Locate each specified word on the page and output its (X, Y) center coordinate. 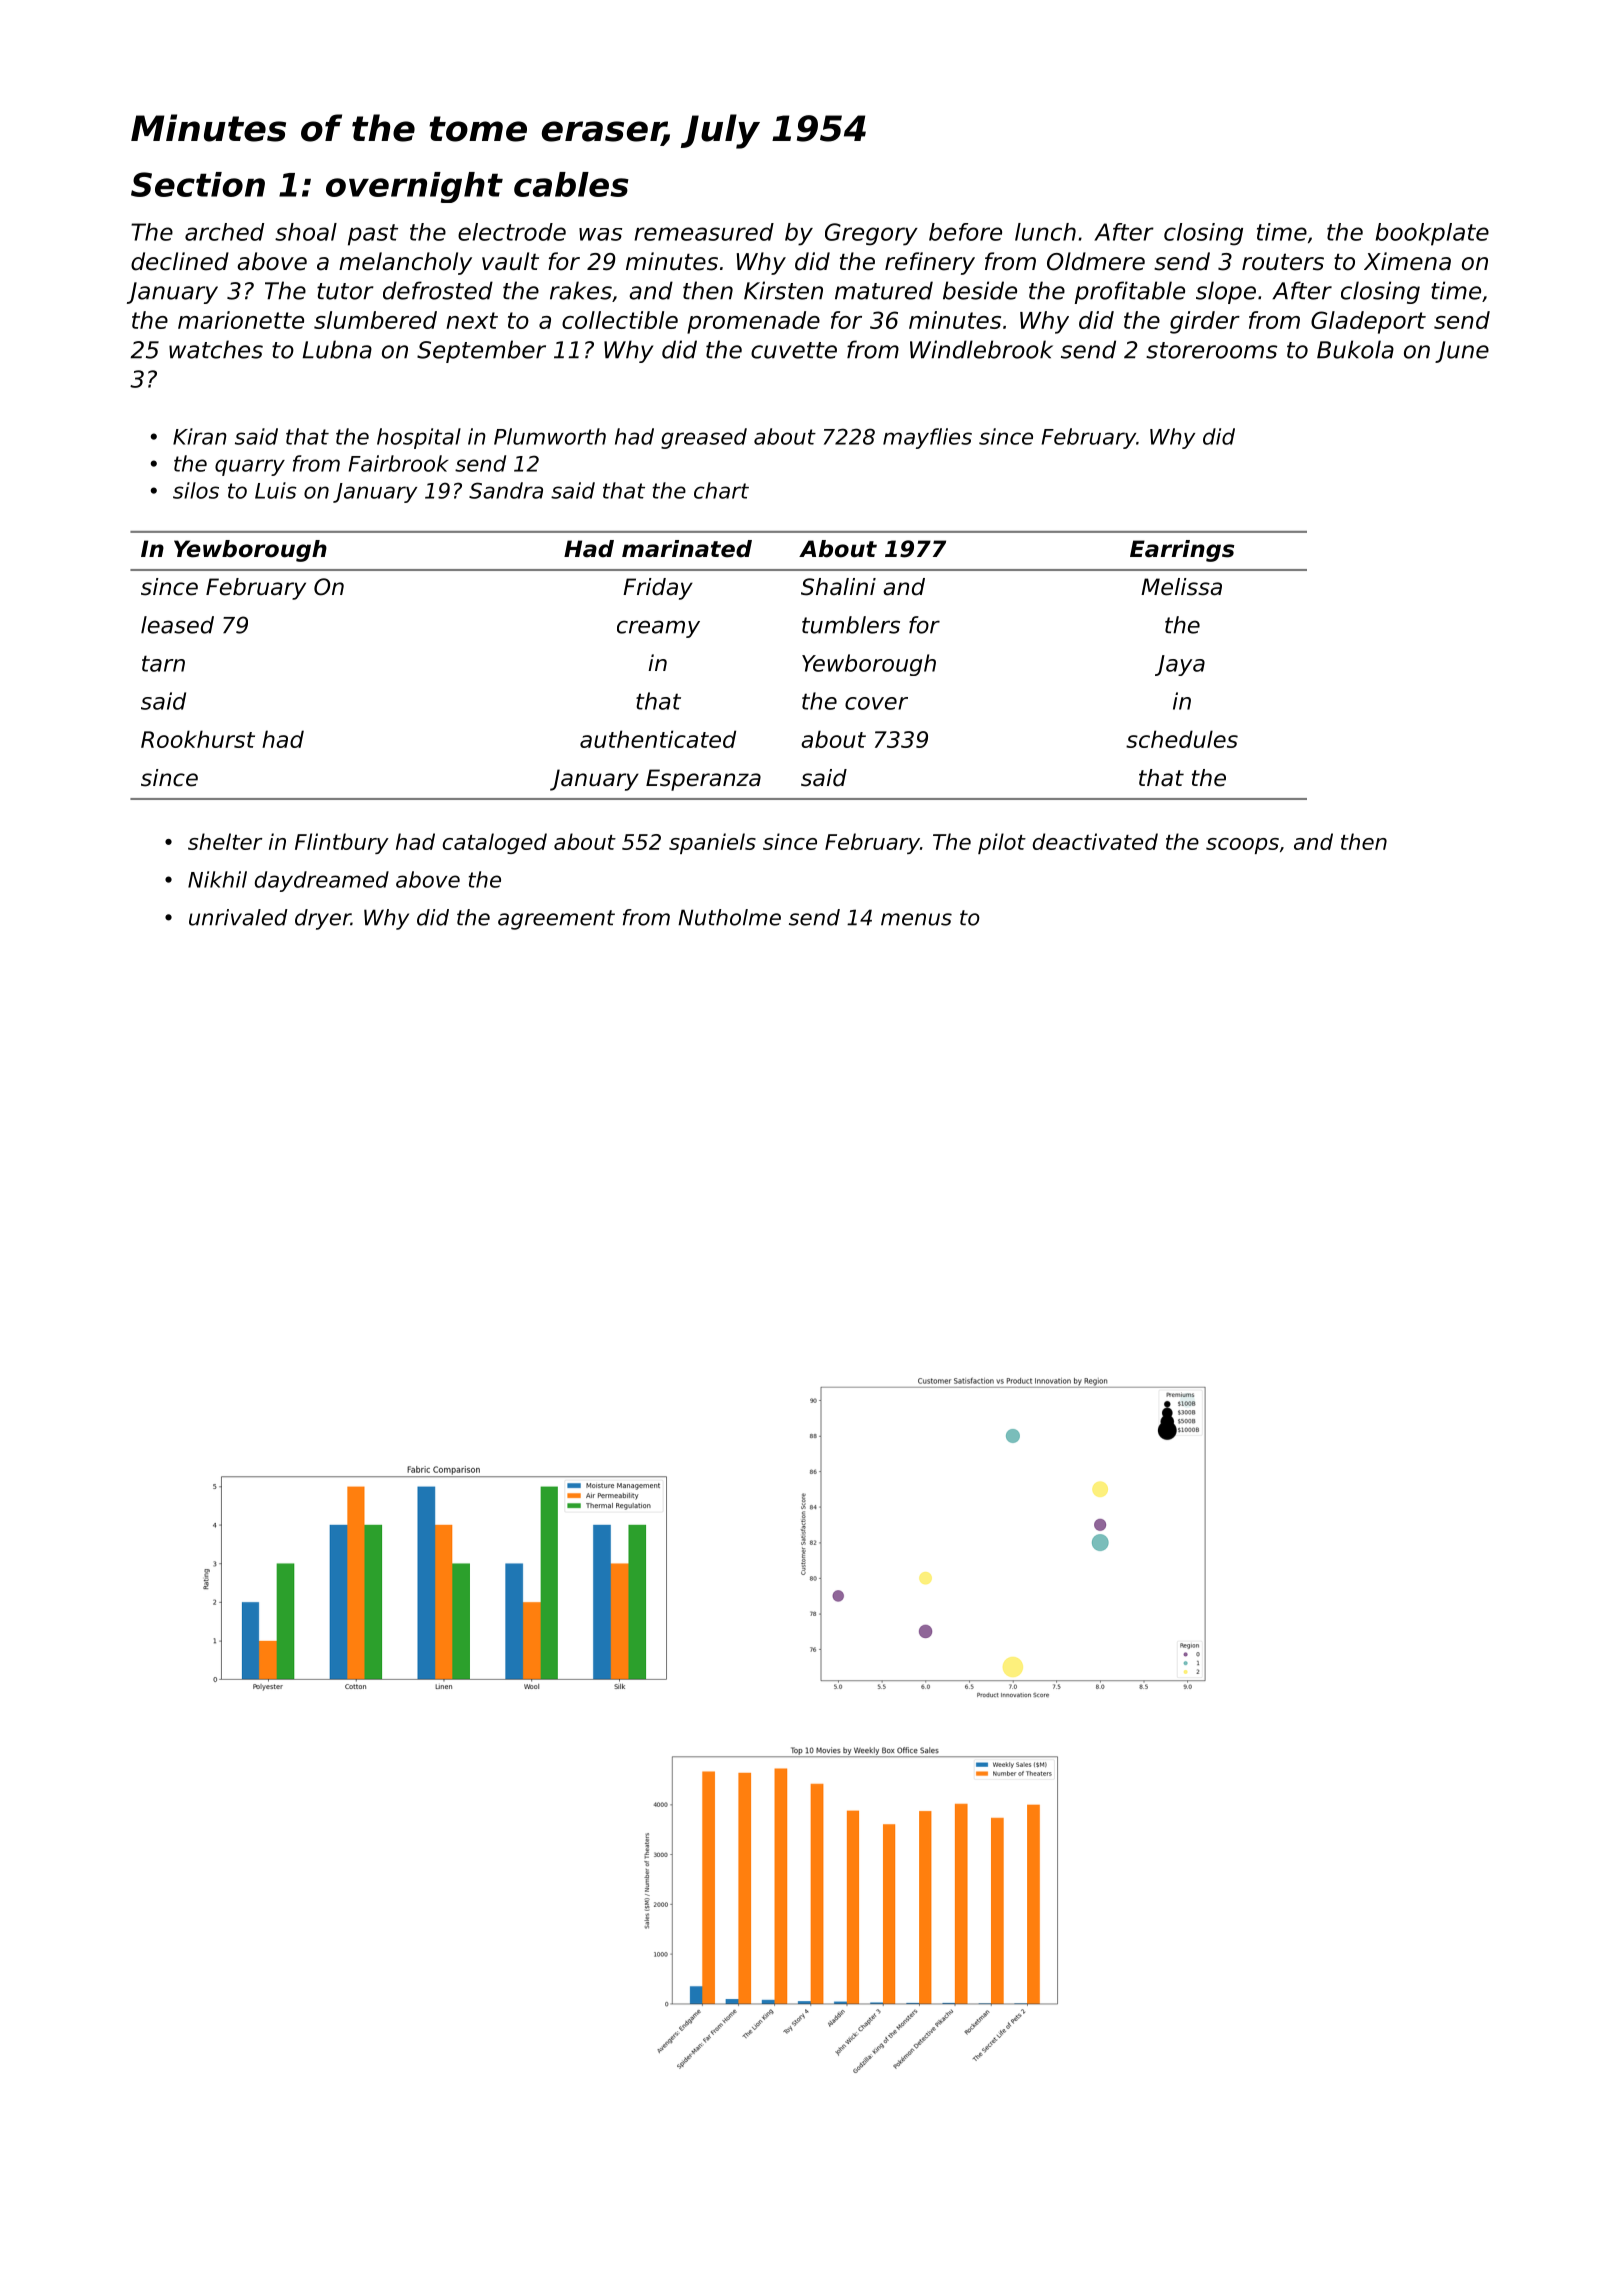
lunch (1045, 232)
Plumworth (550, 436)
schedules (1182, 739)
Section (198, 184)
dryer (323, 919)
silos (196, 490)
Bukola (1355, 349)
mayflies (927, 438)
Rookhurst (198, 739)
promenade (753, 322)
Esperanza (703, 780)
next (472, 320)
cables (571, 184)
